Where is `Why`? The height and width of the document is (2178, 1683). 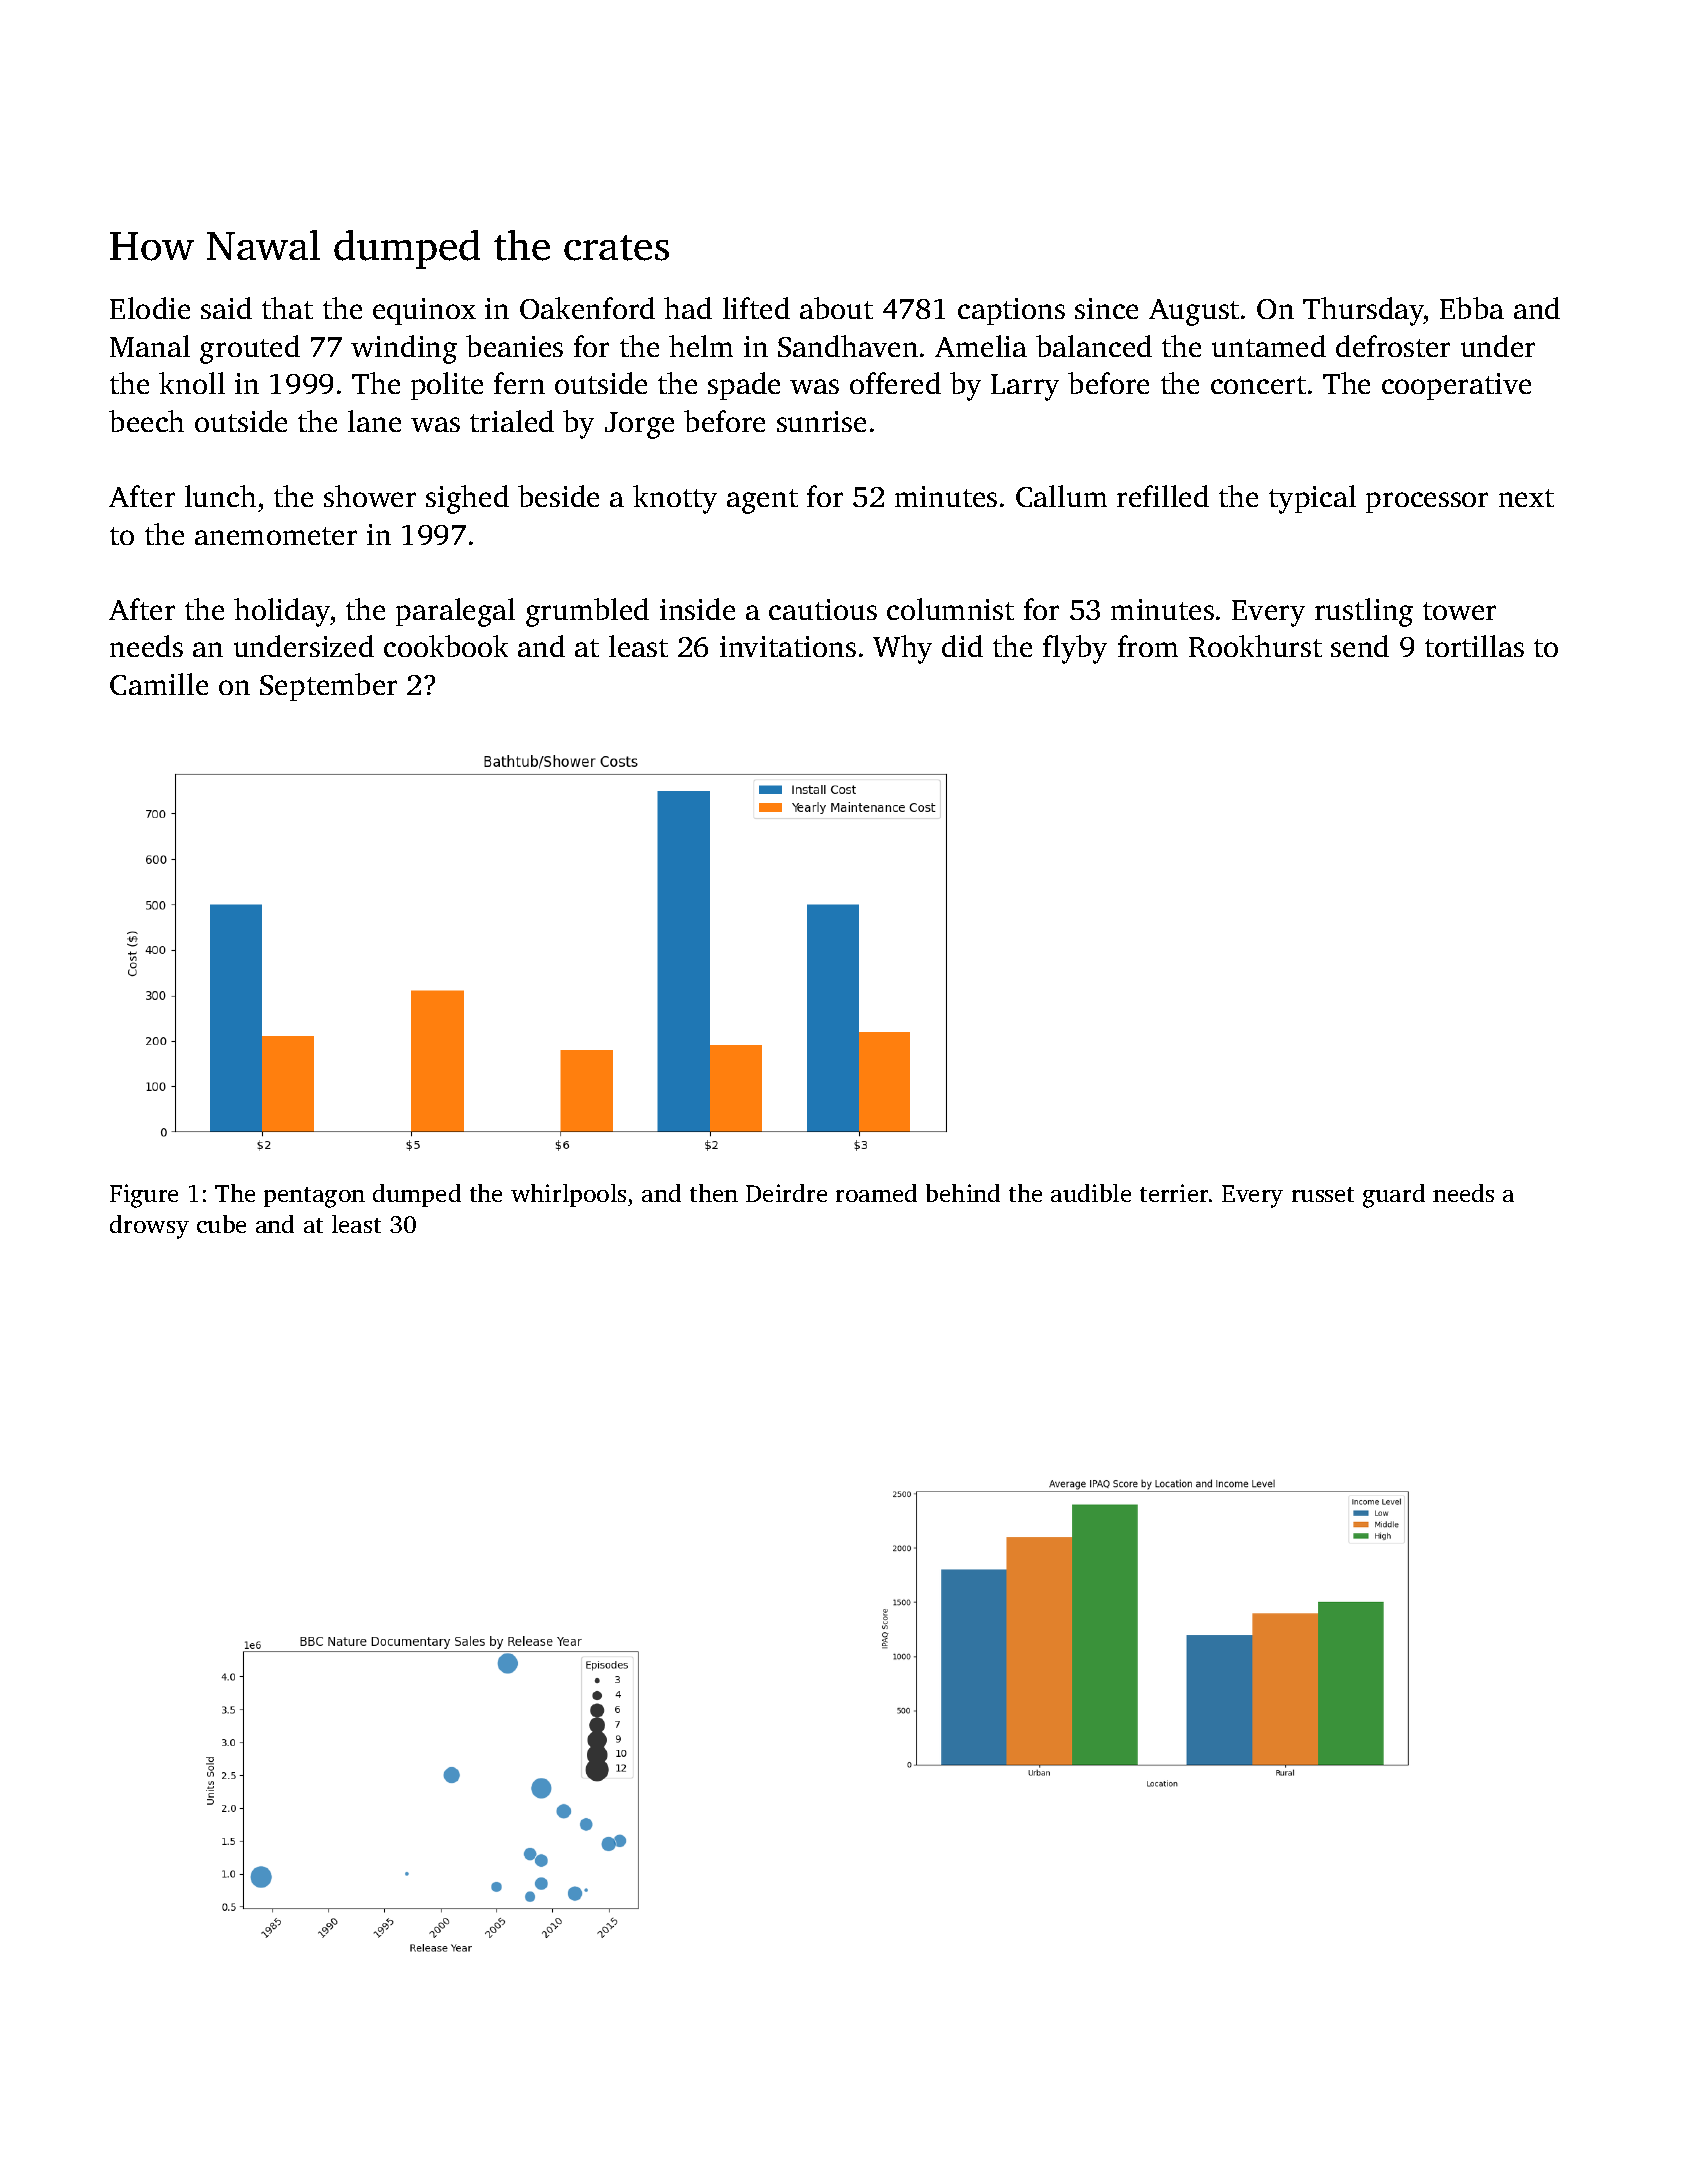 Why is located at coordinates (902, 649).
